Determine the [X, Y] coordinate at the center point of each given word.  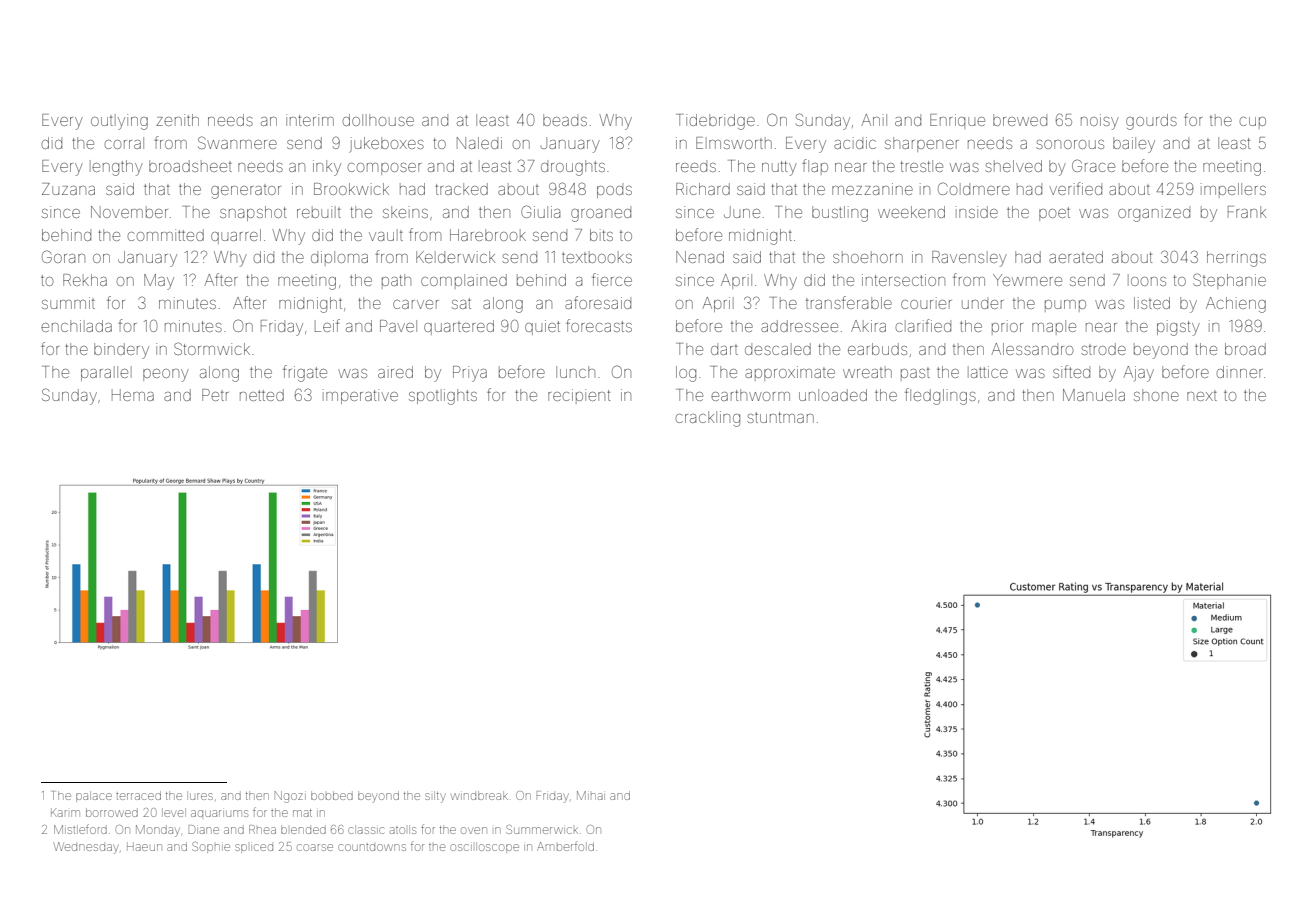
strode [1103, 349]
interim [310, 120]
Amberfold [565, 846]
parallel [106, 373]
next [1202, 396]
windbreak [479, 795]
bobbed [332, 795]
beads [565, 120]
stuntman [780, 417]
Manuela [1094, 395]
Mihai [591, 795]
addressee [799, 326]
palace [94, 796]
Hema [133, 395]
